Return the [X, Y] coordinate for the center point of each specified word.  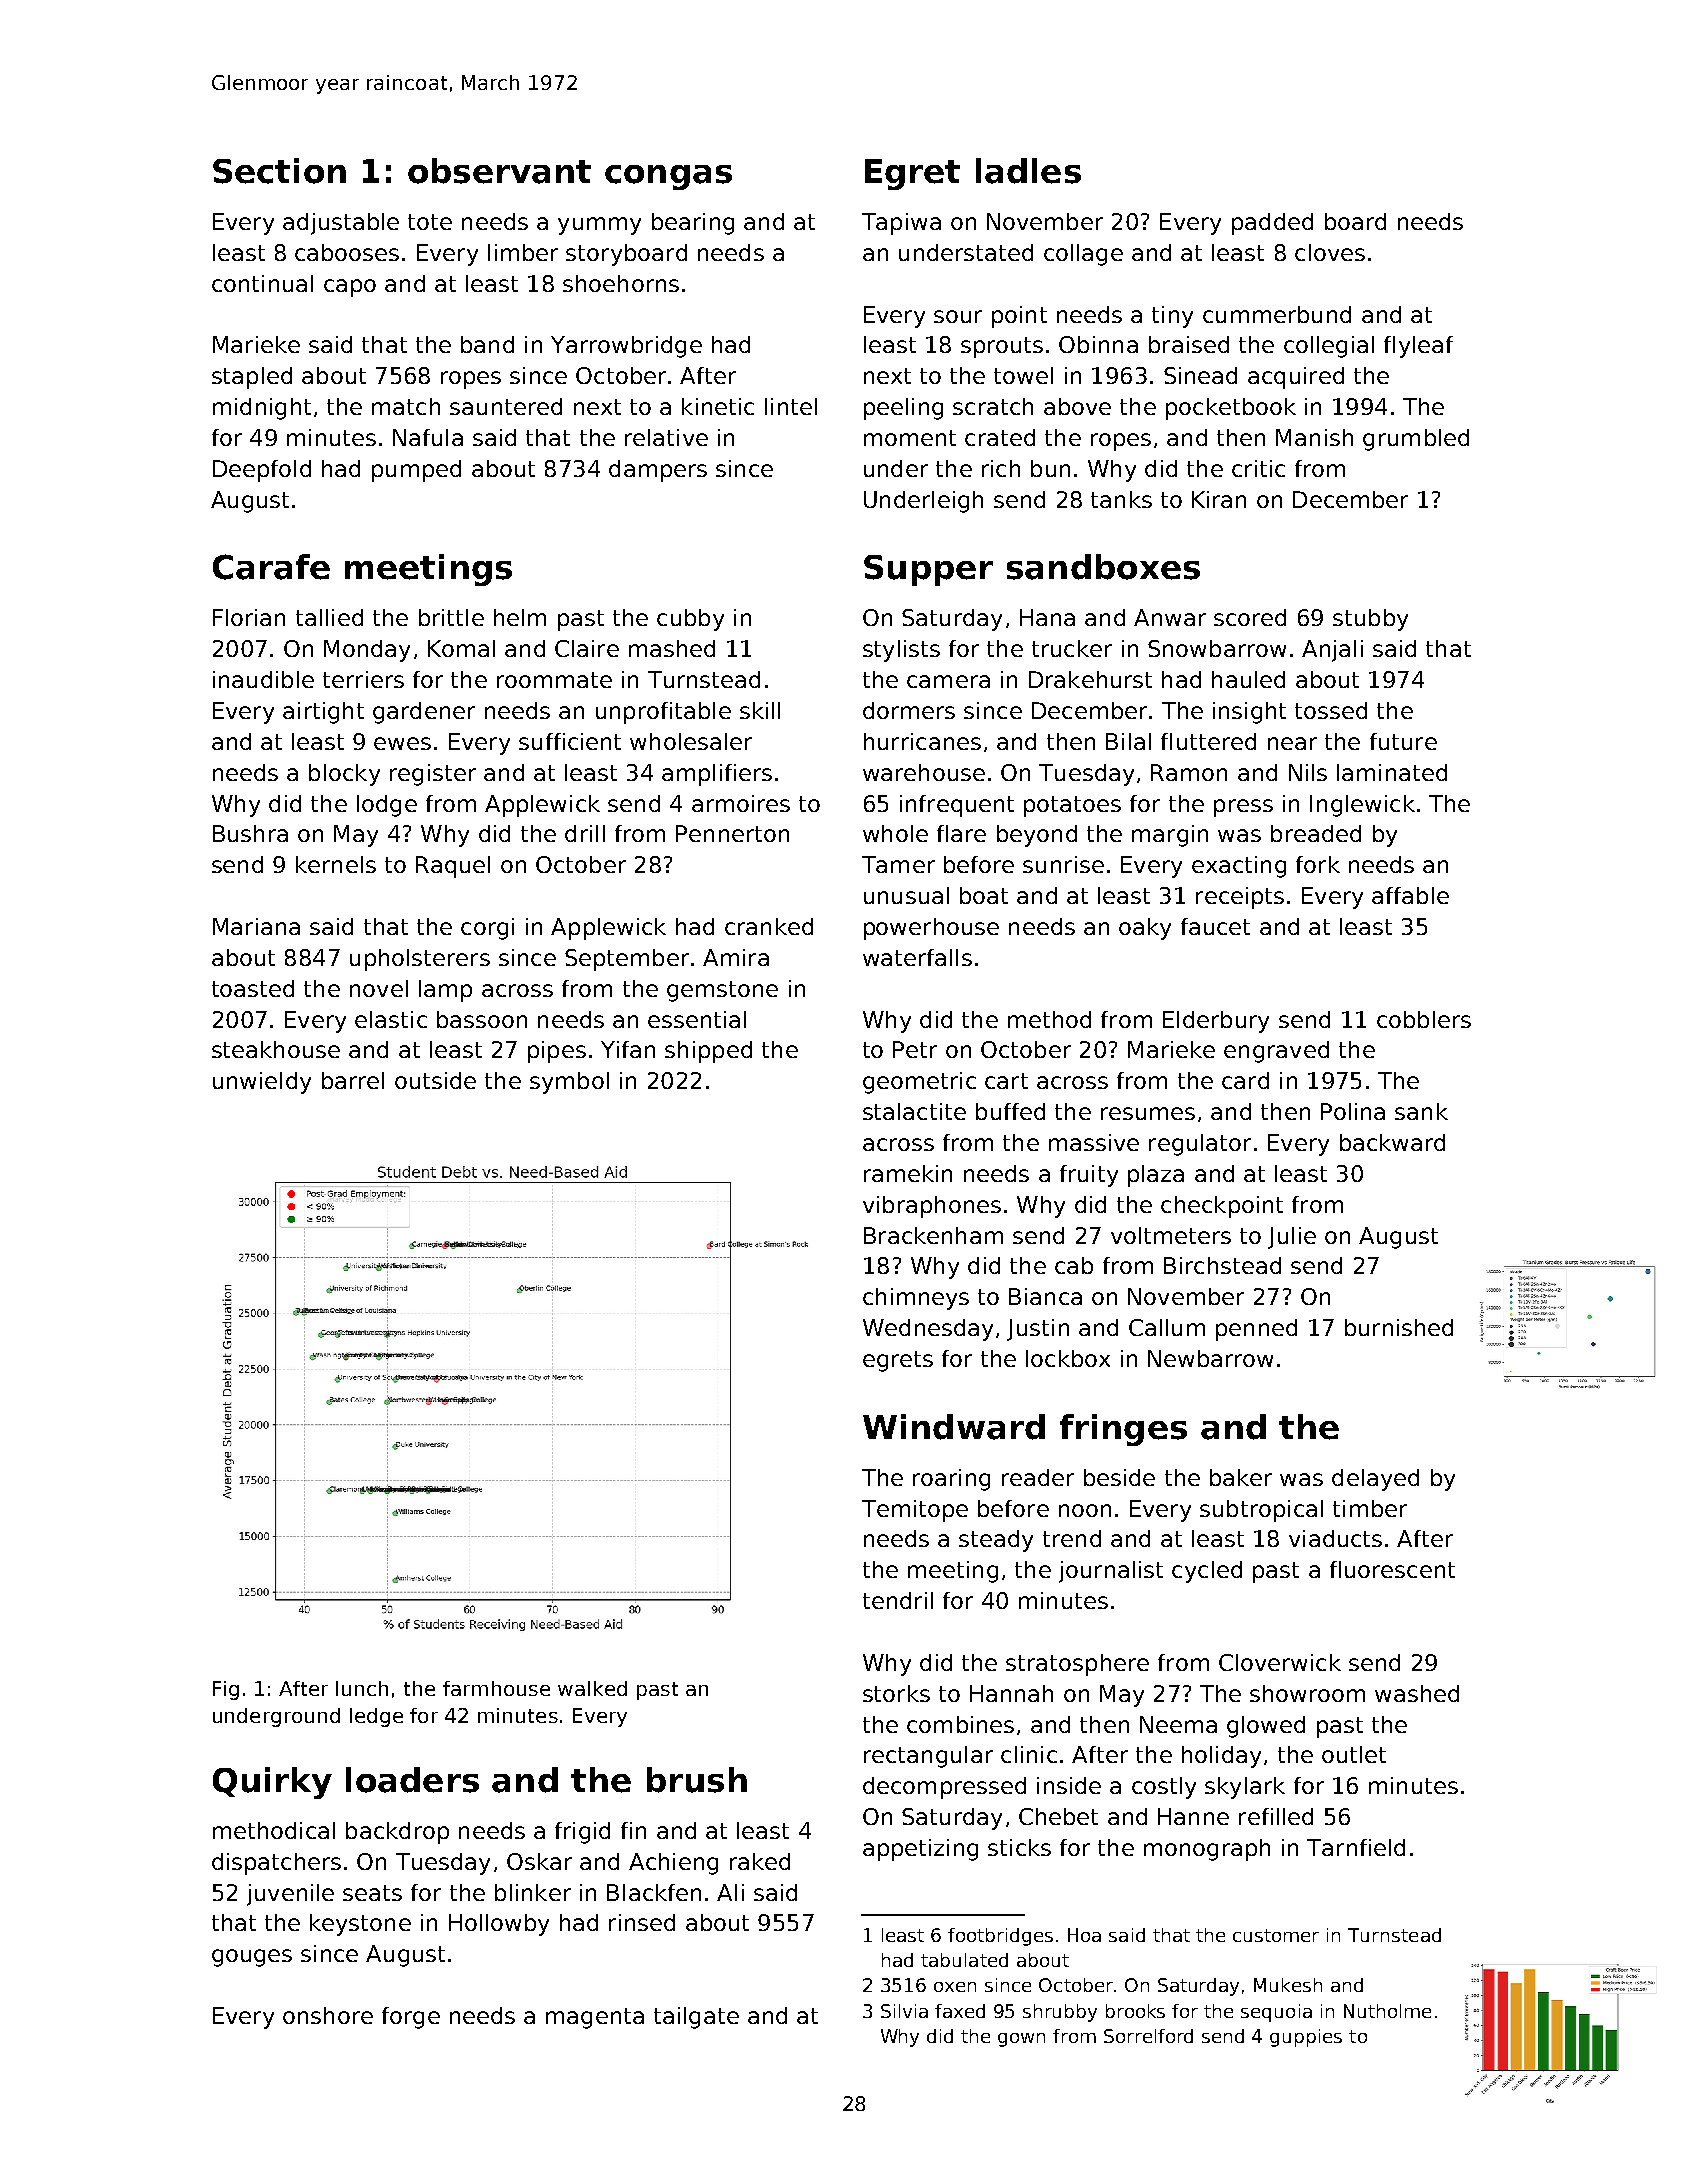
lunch [362, 1688]
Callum [1167, 1327]
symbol [569, 1083]
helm [520, 617]
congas [668, 177]
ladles [1028, 171]
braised [1189, 344]
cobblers [1424, 1019]
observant [499, 171]
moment [910, 438]
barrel [353, 1080]
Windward [954, 1427]
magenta [595, 2018]
